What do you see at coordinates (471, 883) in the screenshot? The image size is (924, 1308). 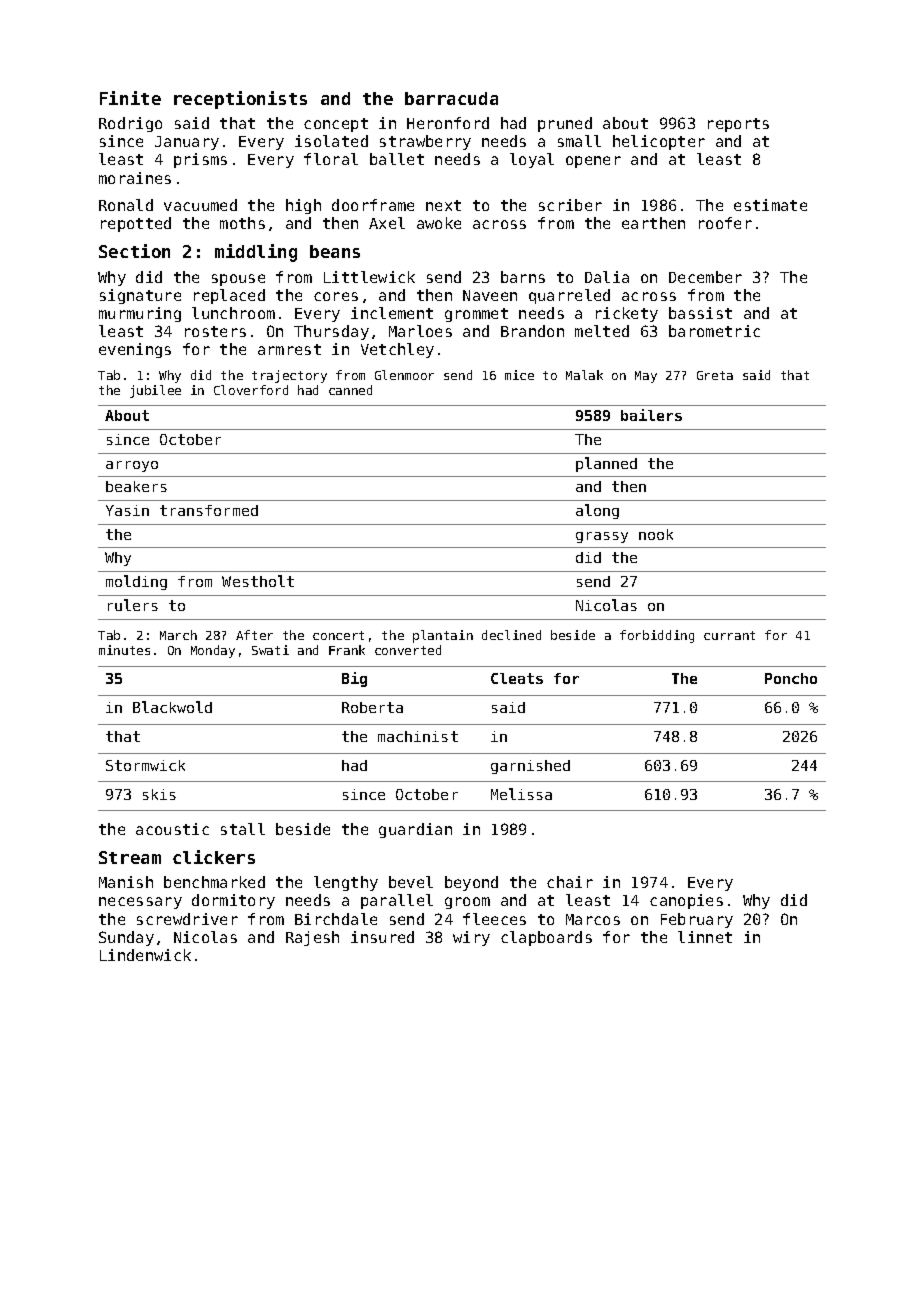 I see `beyond` at bounding box center [471, 883].
